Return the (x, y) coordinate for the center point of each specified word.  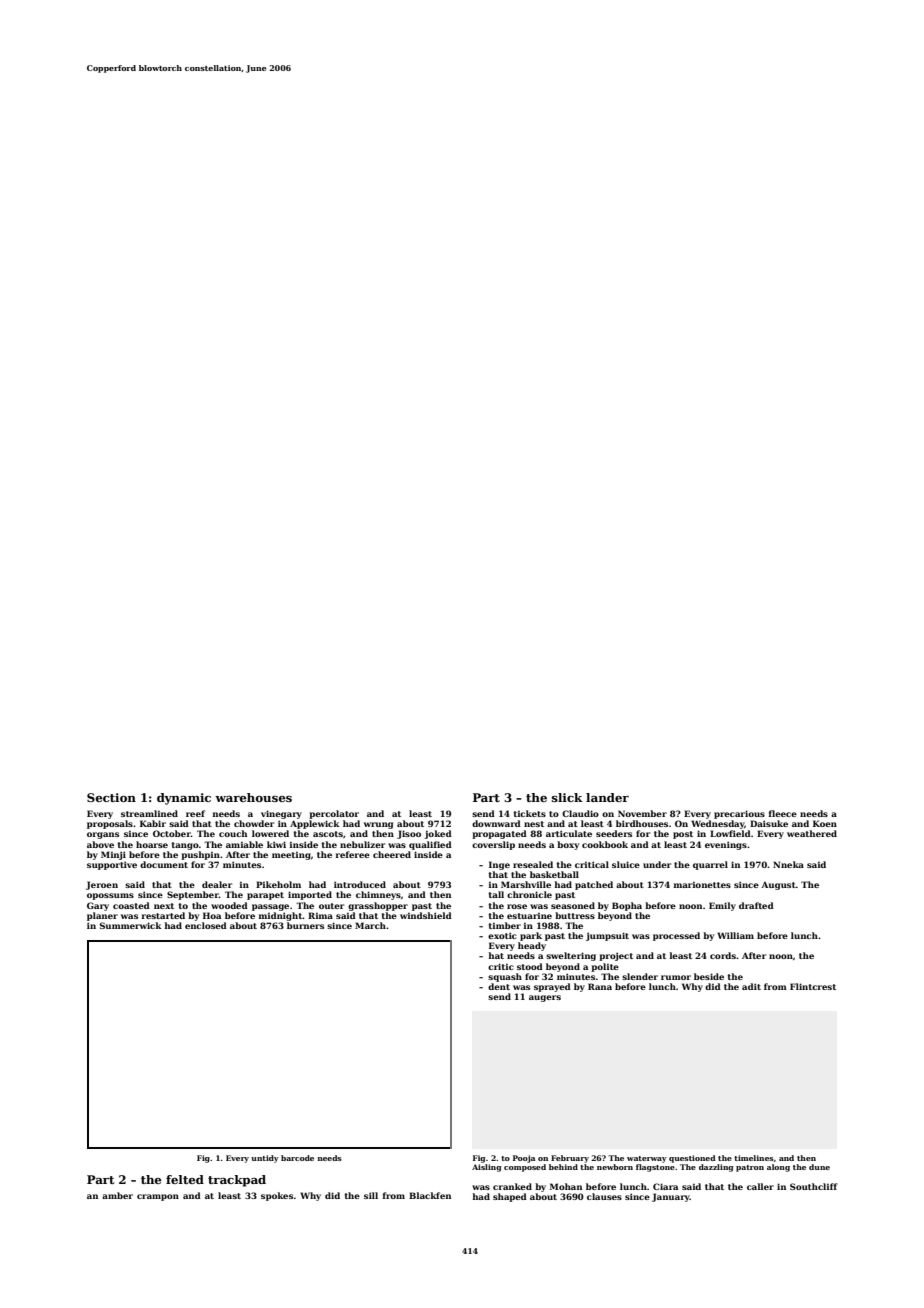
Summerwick (131, 925)
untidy (265, 1159)
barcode (297, 1158)
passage (270, 907)
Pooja (524, 1159)
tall (496, 894)
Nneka (788, 864)
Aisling (487, 1168)
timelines (754, 1158)
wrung (378, 825)
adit (751, 986)
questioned (692, 1159)
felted (185, 1179)
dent (499, 986)
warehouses (253, 797)
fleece (783, 813)
